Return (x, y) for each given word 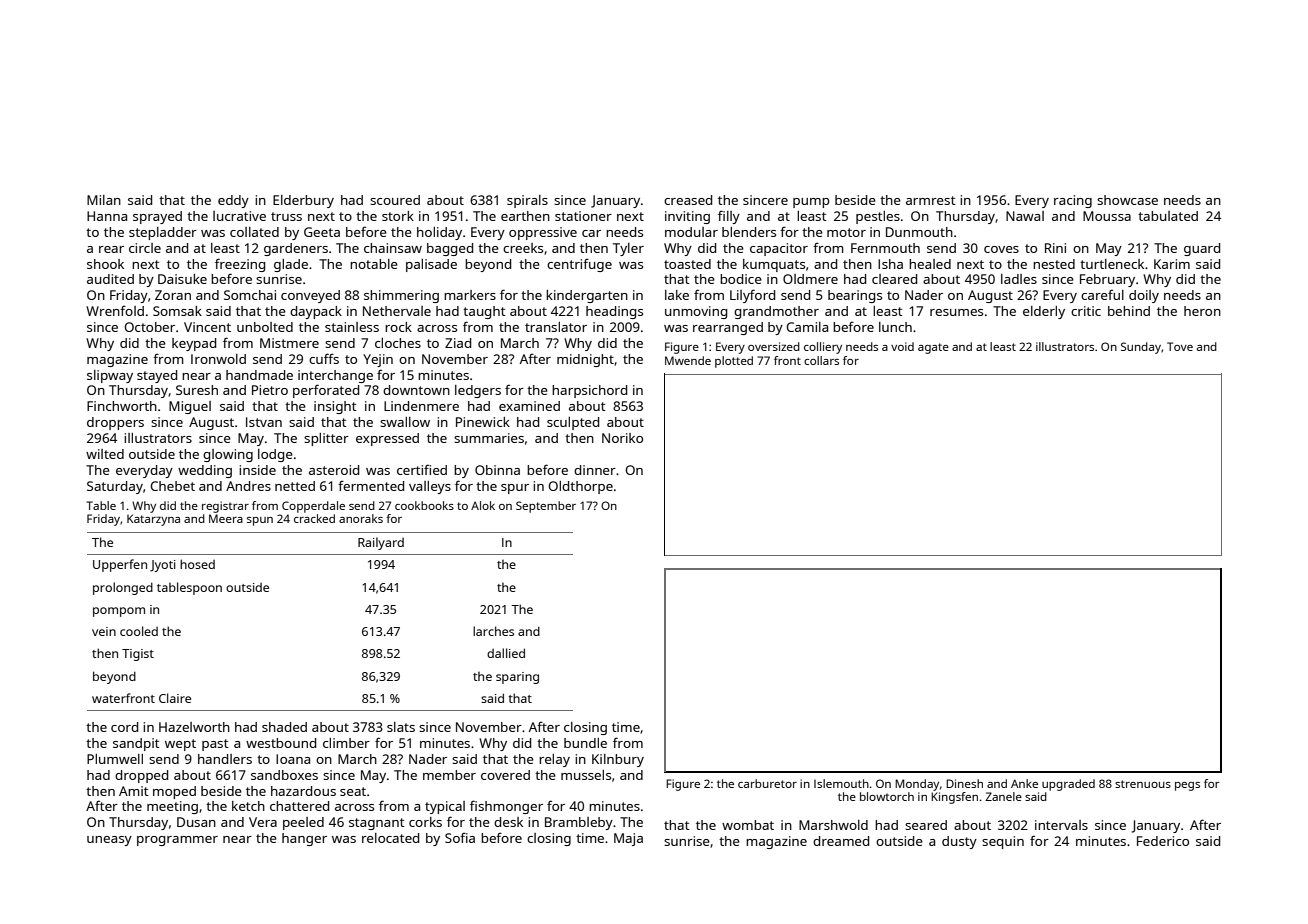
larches (493, 631)
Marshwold (833, 825)
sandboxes (284, 775)
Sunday (1141, 348)
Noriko (622, 438)
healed (930, 264)
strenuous (1143, 784)
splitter (326, 439)
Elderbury (303, 201)
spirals (527, 201)
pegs (1187, 786)
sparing (517, 678)
